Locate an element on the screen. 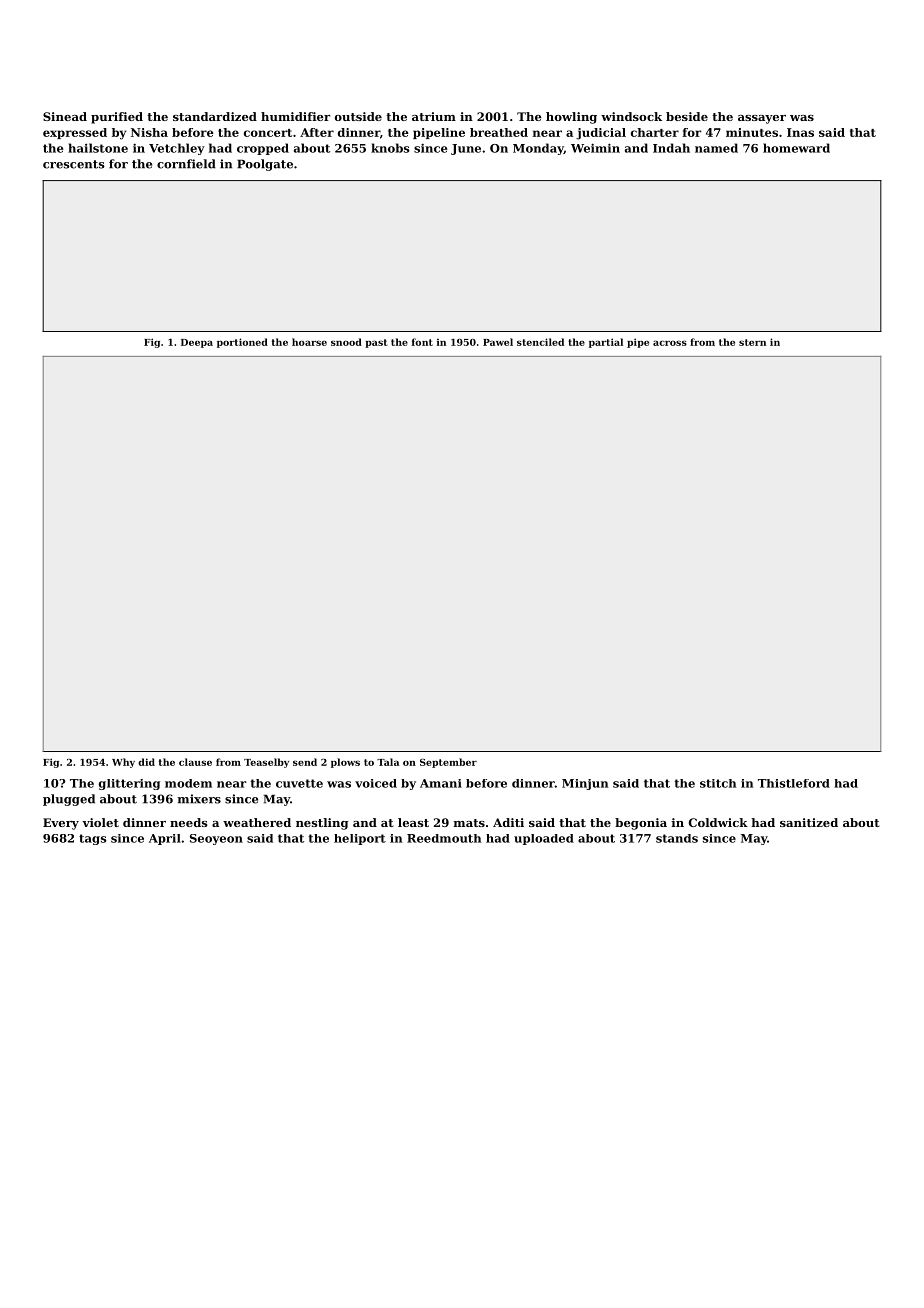 Image resolution: width=924 pixels, height=1308 pixels. Deepa is located at coordinates (197, 343).
